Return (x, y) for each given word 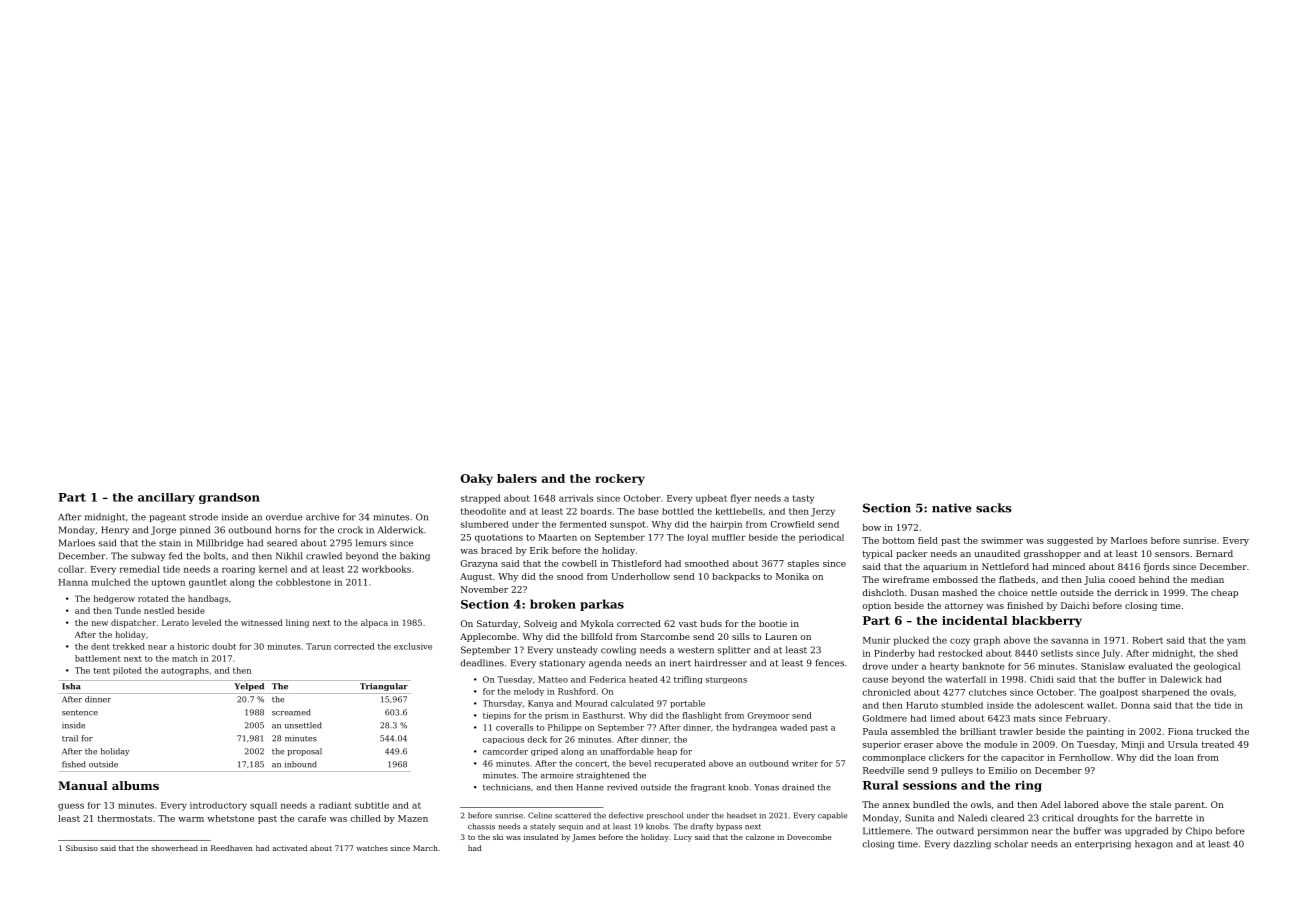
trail (70, 738)
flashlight (702, 716)
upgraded (1146, 831)
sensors (1172, 554)
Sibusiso (82, 848)
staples (803, 564)
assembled (915, 731)
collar (71, 569)
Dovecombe (809, 837)
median (1207, 579)
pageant (167, 518)
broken (553, 604)
